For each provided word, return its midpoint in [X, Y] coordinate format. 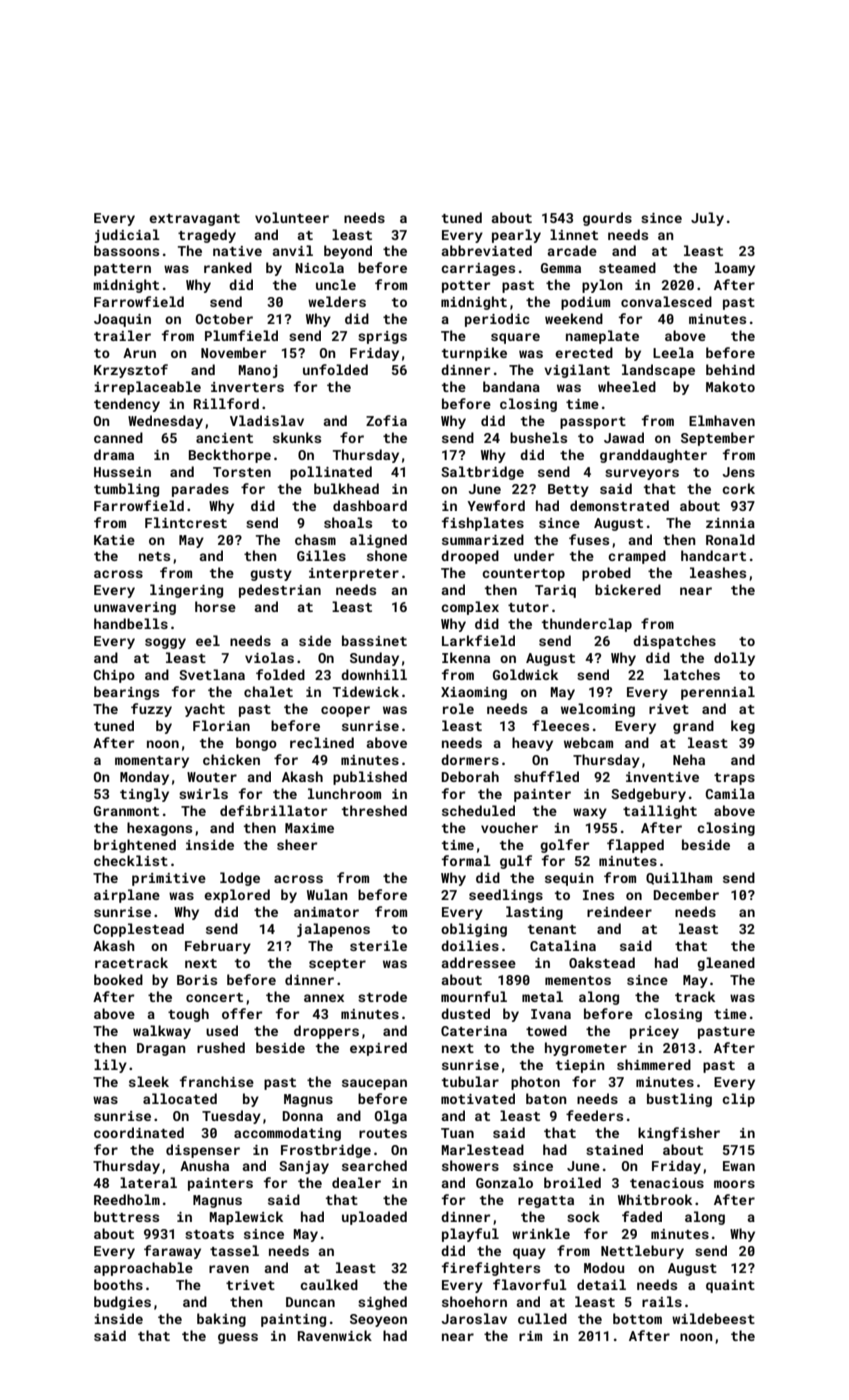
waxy [590, 813]
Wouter [212, 777]
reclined [322, 742]
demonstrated [619, 505]
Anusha [204, 1165]
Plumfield [241, 335]
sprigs [382, 337]
